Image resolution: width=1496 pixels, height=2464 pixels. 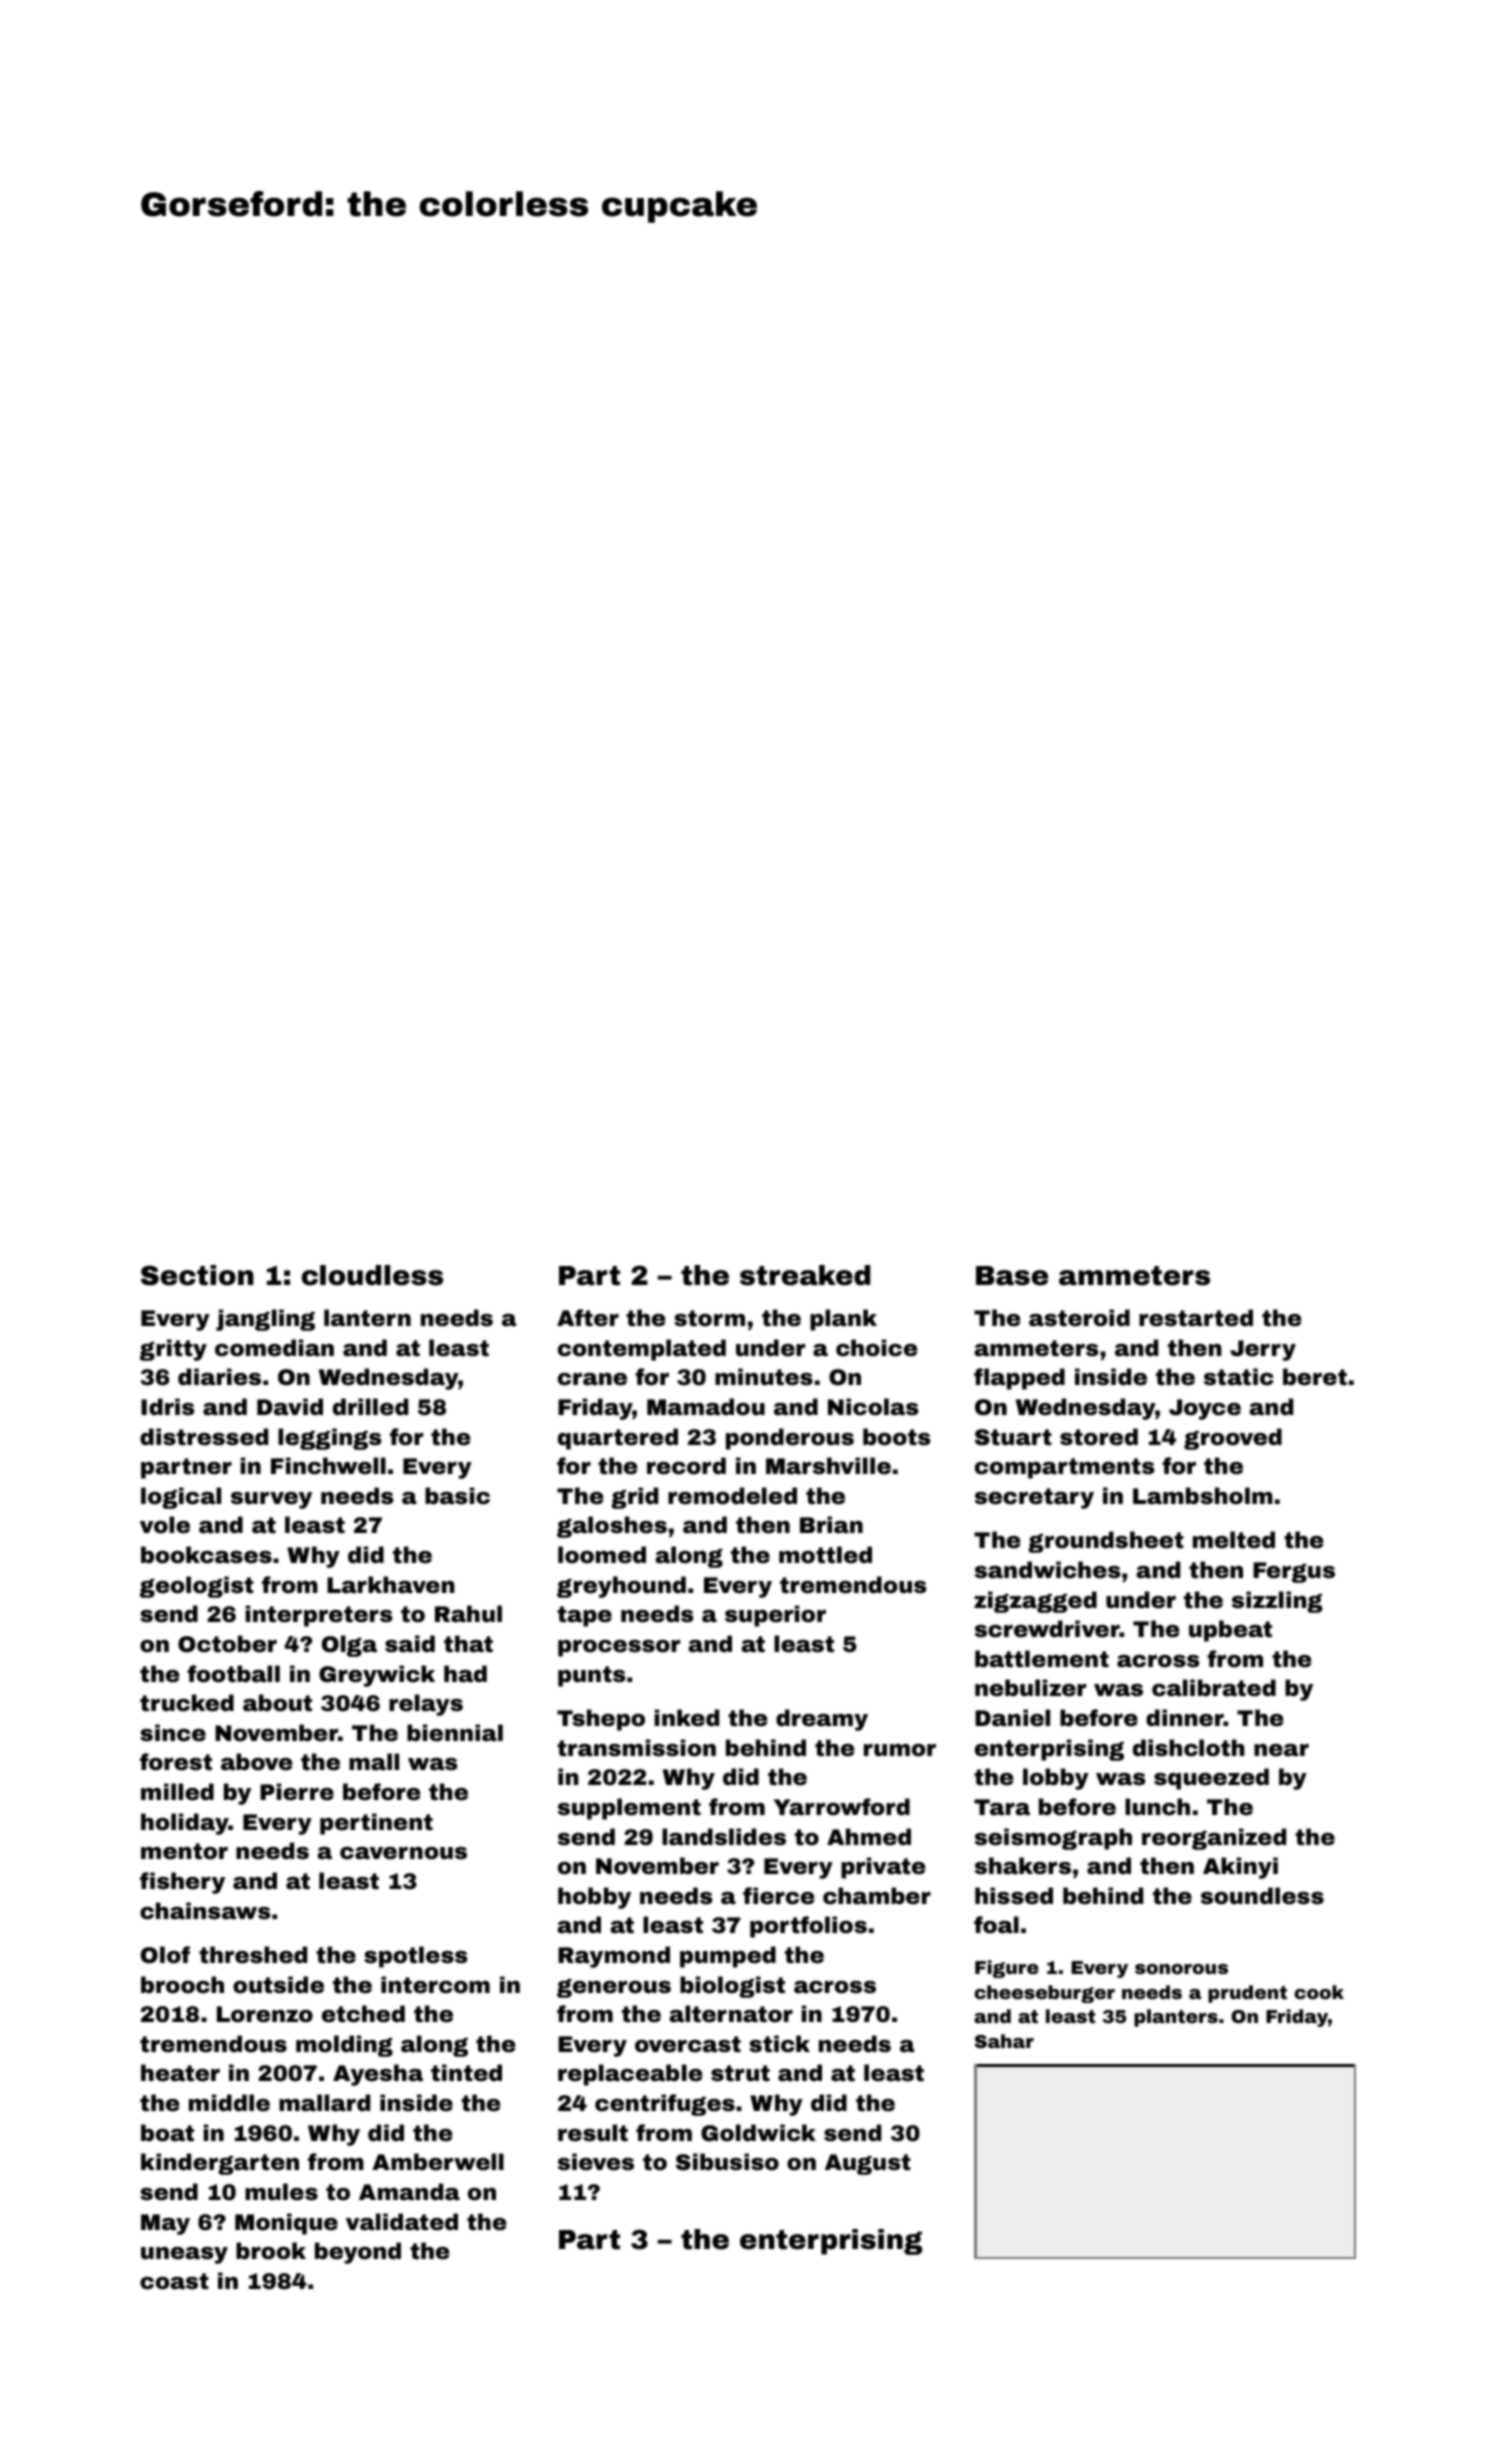 What do you see at coordinates (601, 1720) in the screenshot?
I see `Tshepo` at bounding box center [601, 1720].
